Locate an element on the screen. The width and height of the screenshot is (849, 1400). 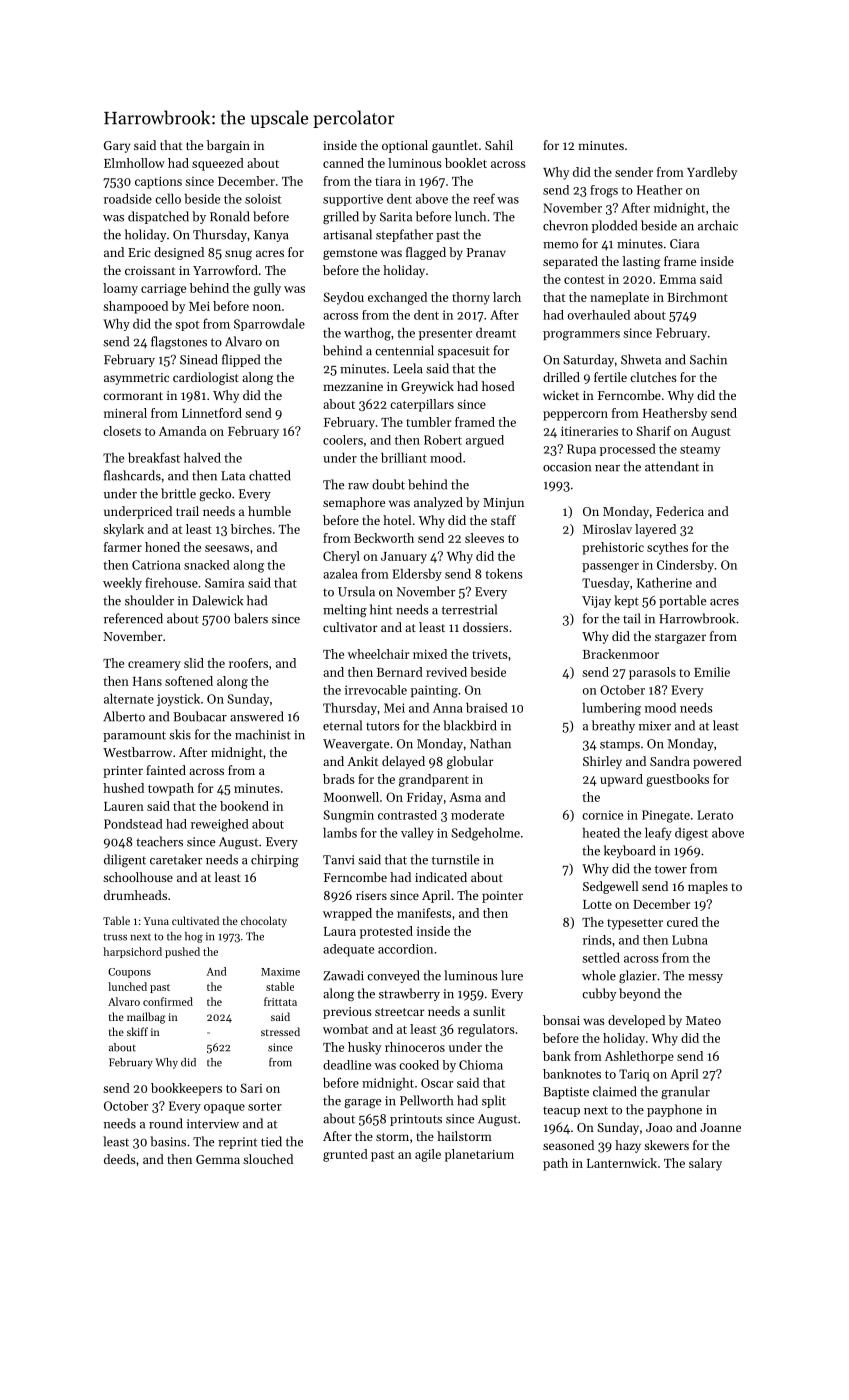
Yardleby is located at coordinates (712, 173).
